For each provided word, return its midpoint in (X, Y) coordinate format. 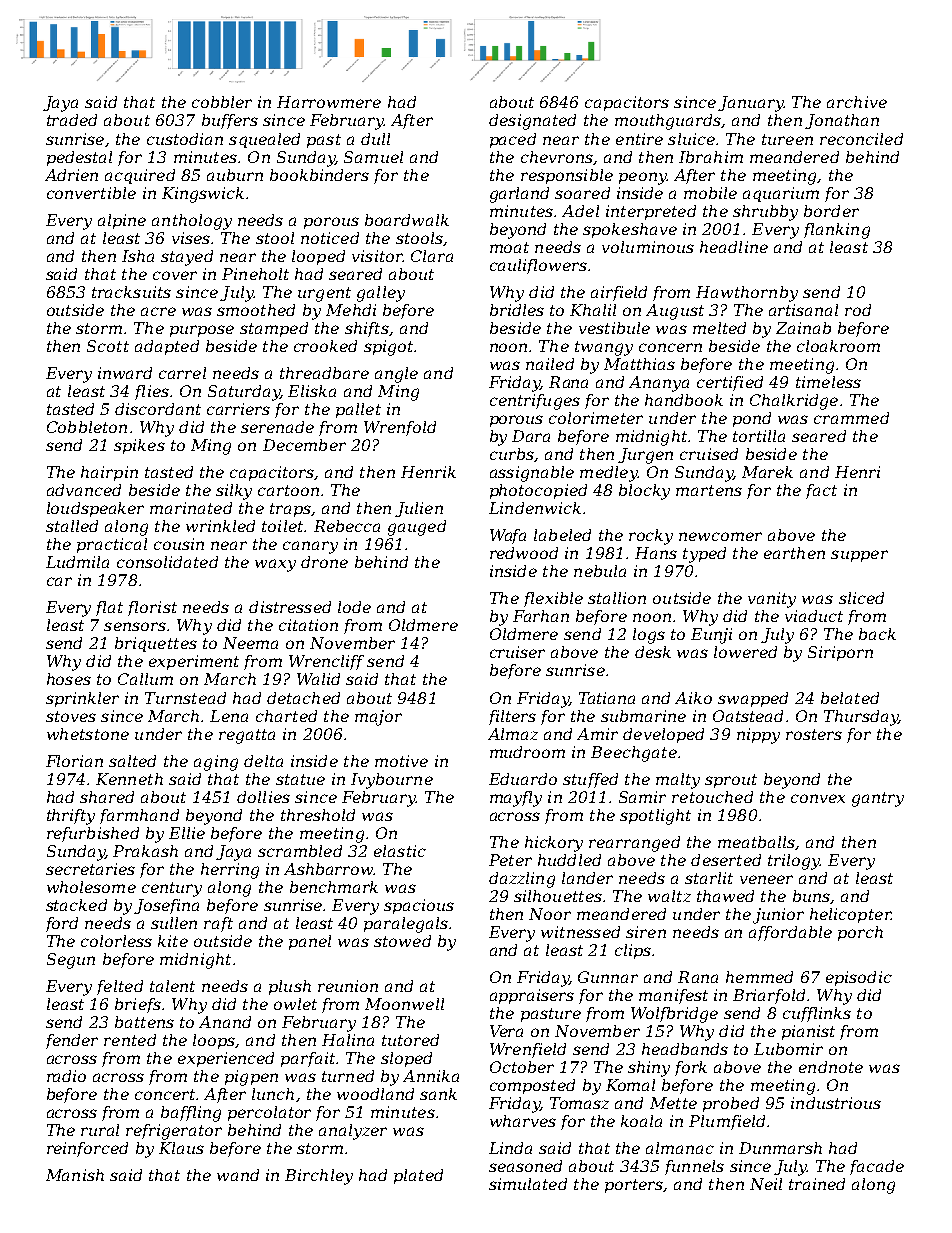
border (831, 211)
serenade (277, 427)
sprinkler (82, 699)
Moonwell (404, 1004)
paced (513, 140)
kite (173, 941)
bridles (517, 310)
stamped (274, 329)
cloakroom (838, 346)
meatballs (756, 842)
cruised (709, 454)
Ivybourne (392, 781)
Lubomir (788, 1049)
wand (238, 1175)
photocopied (538, 491)
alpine (122, 221)
